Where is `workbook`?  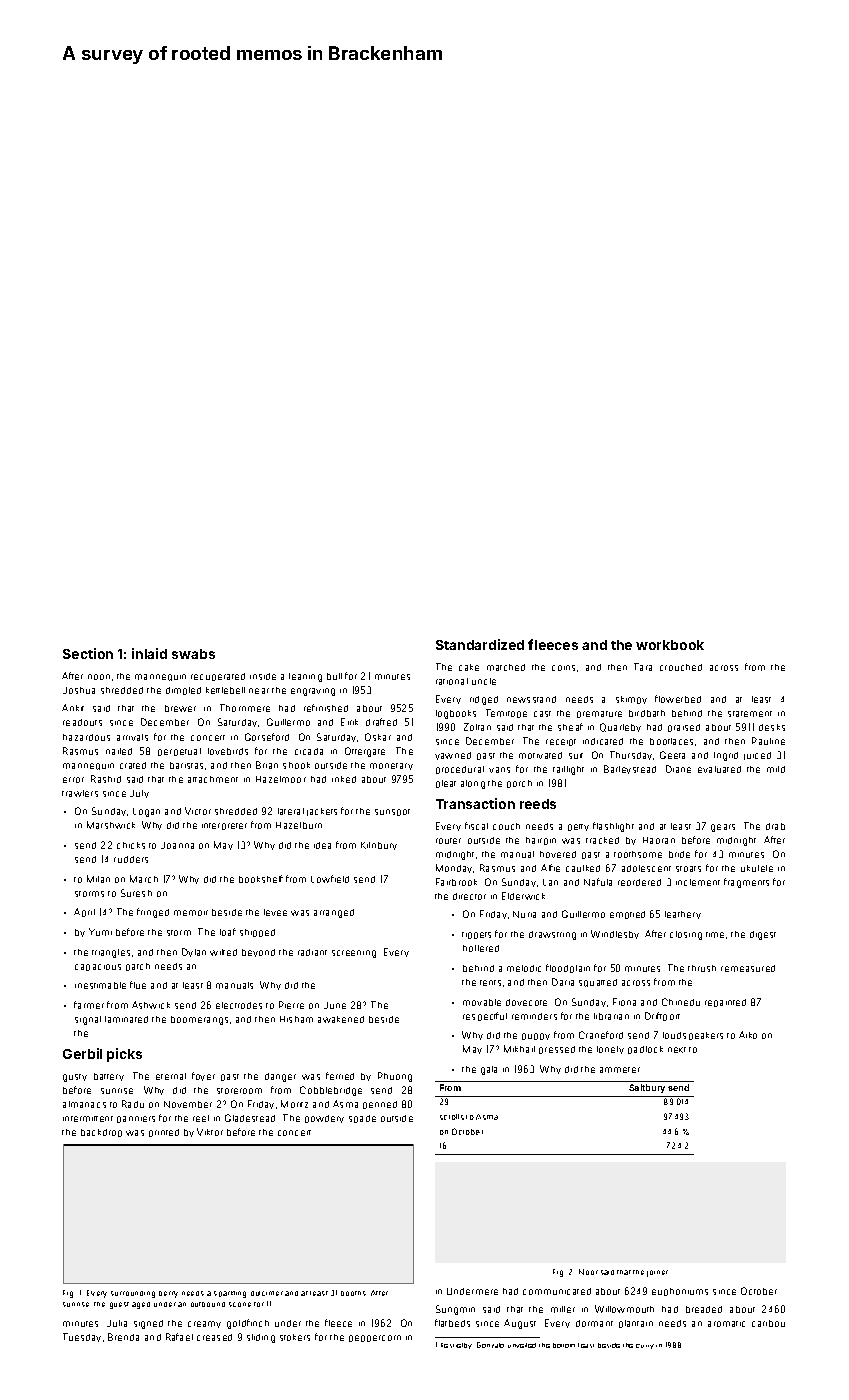 workbook is located at coordinates (670, 645).
